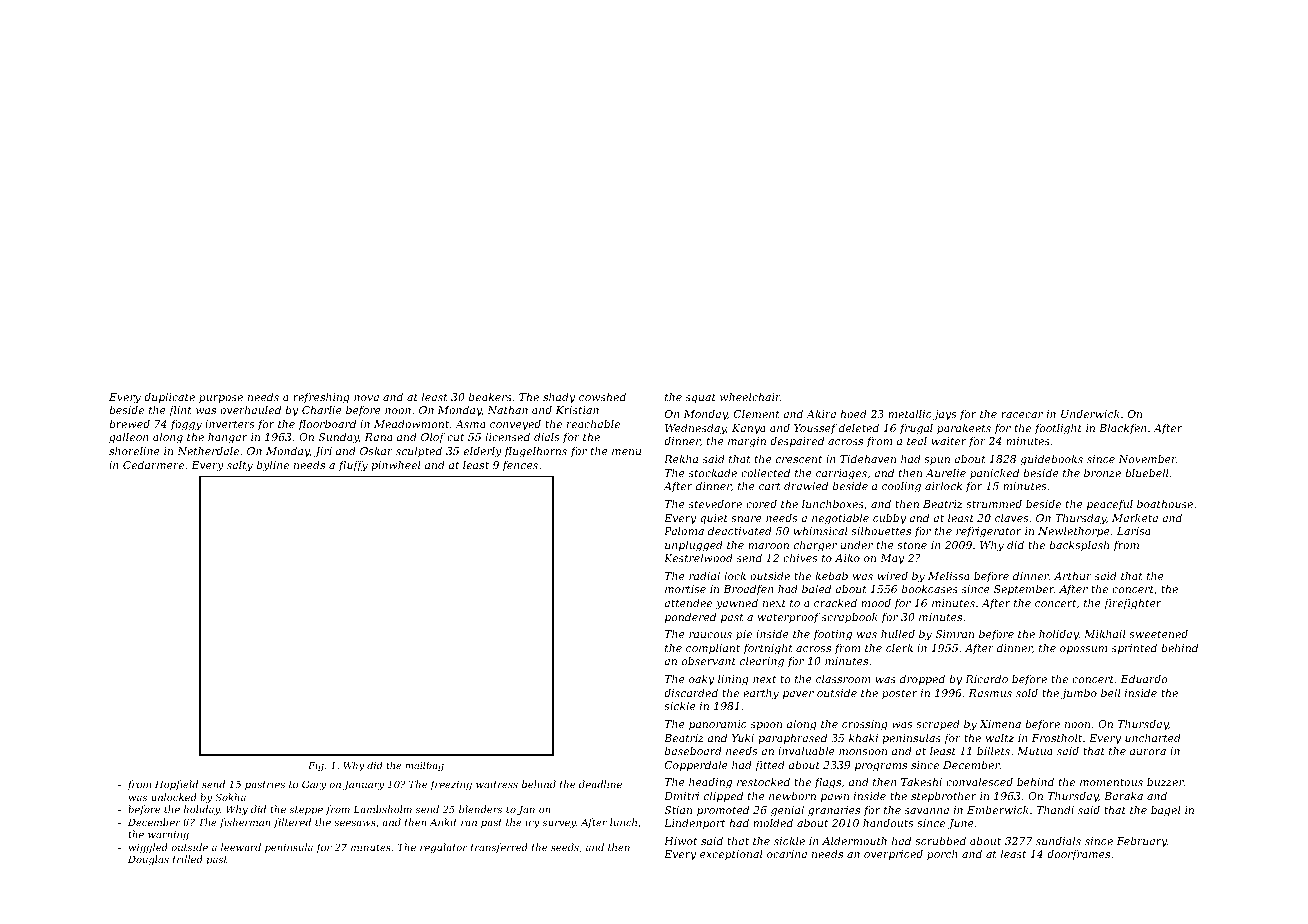  What do you see at coordinates (1051, 460) in the image?
I see `guidebooks` at bounding box center [1051, 460].
